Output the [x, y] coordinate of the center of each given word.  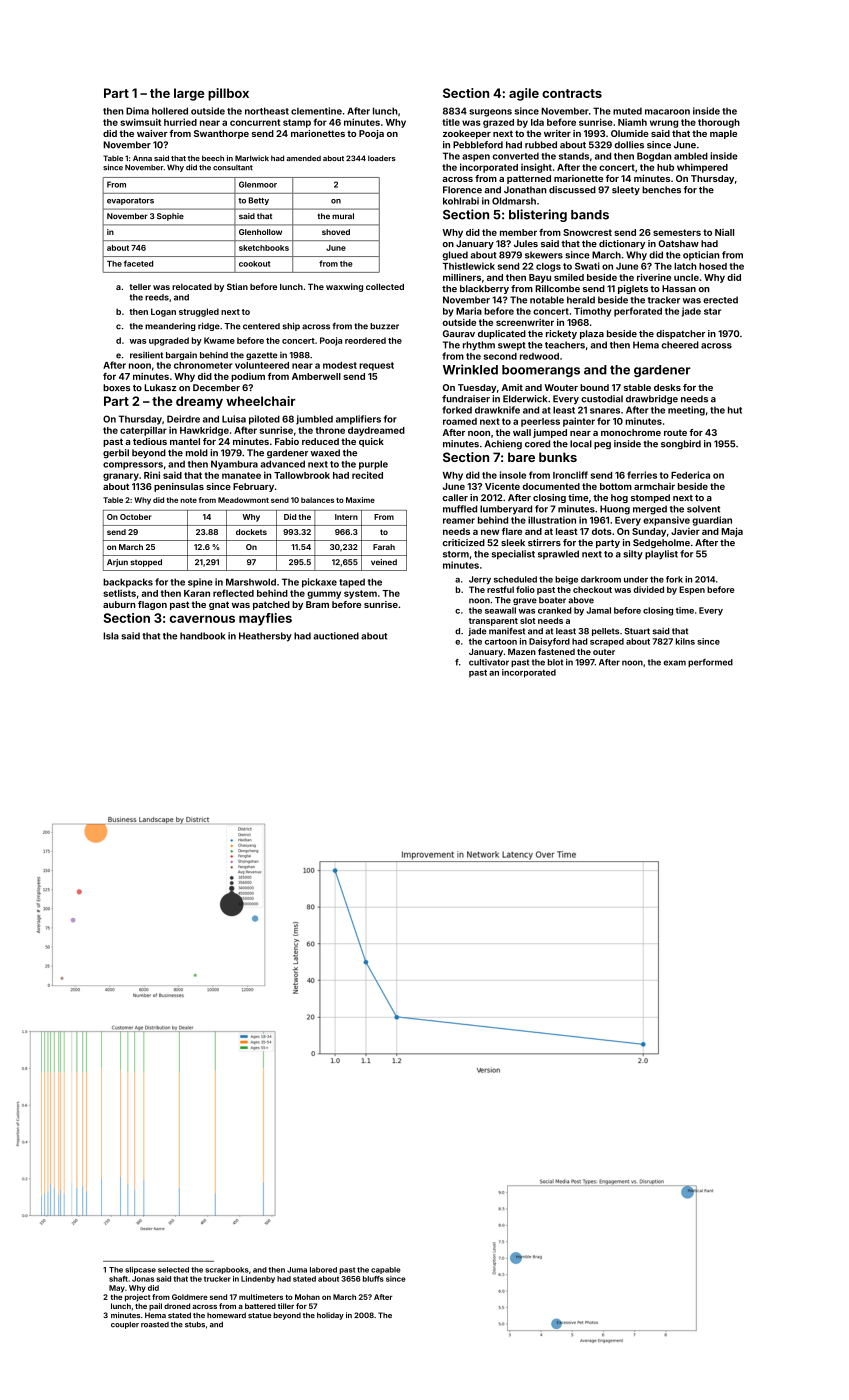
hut [735, 410]
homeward [226, 1315]
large [189, 94]
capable [386, 1270]
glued [455, 256]
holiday [330, 1316]
